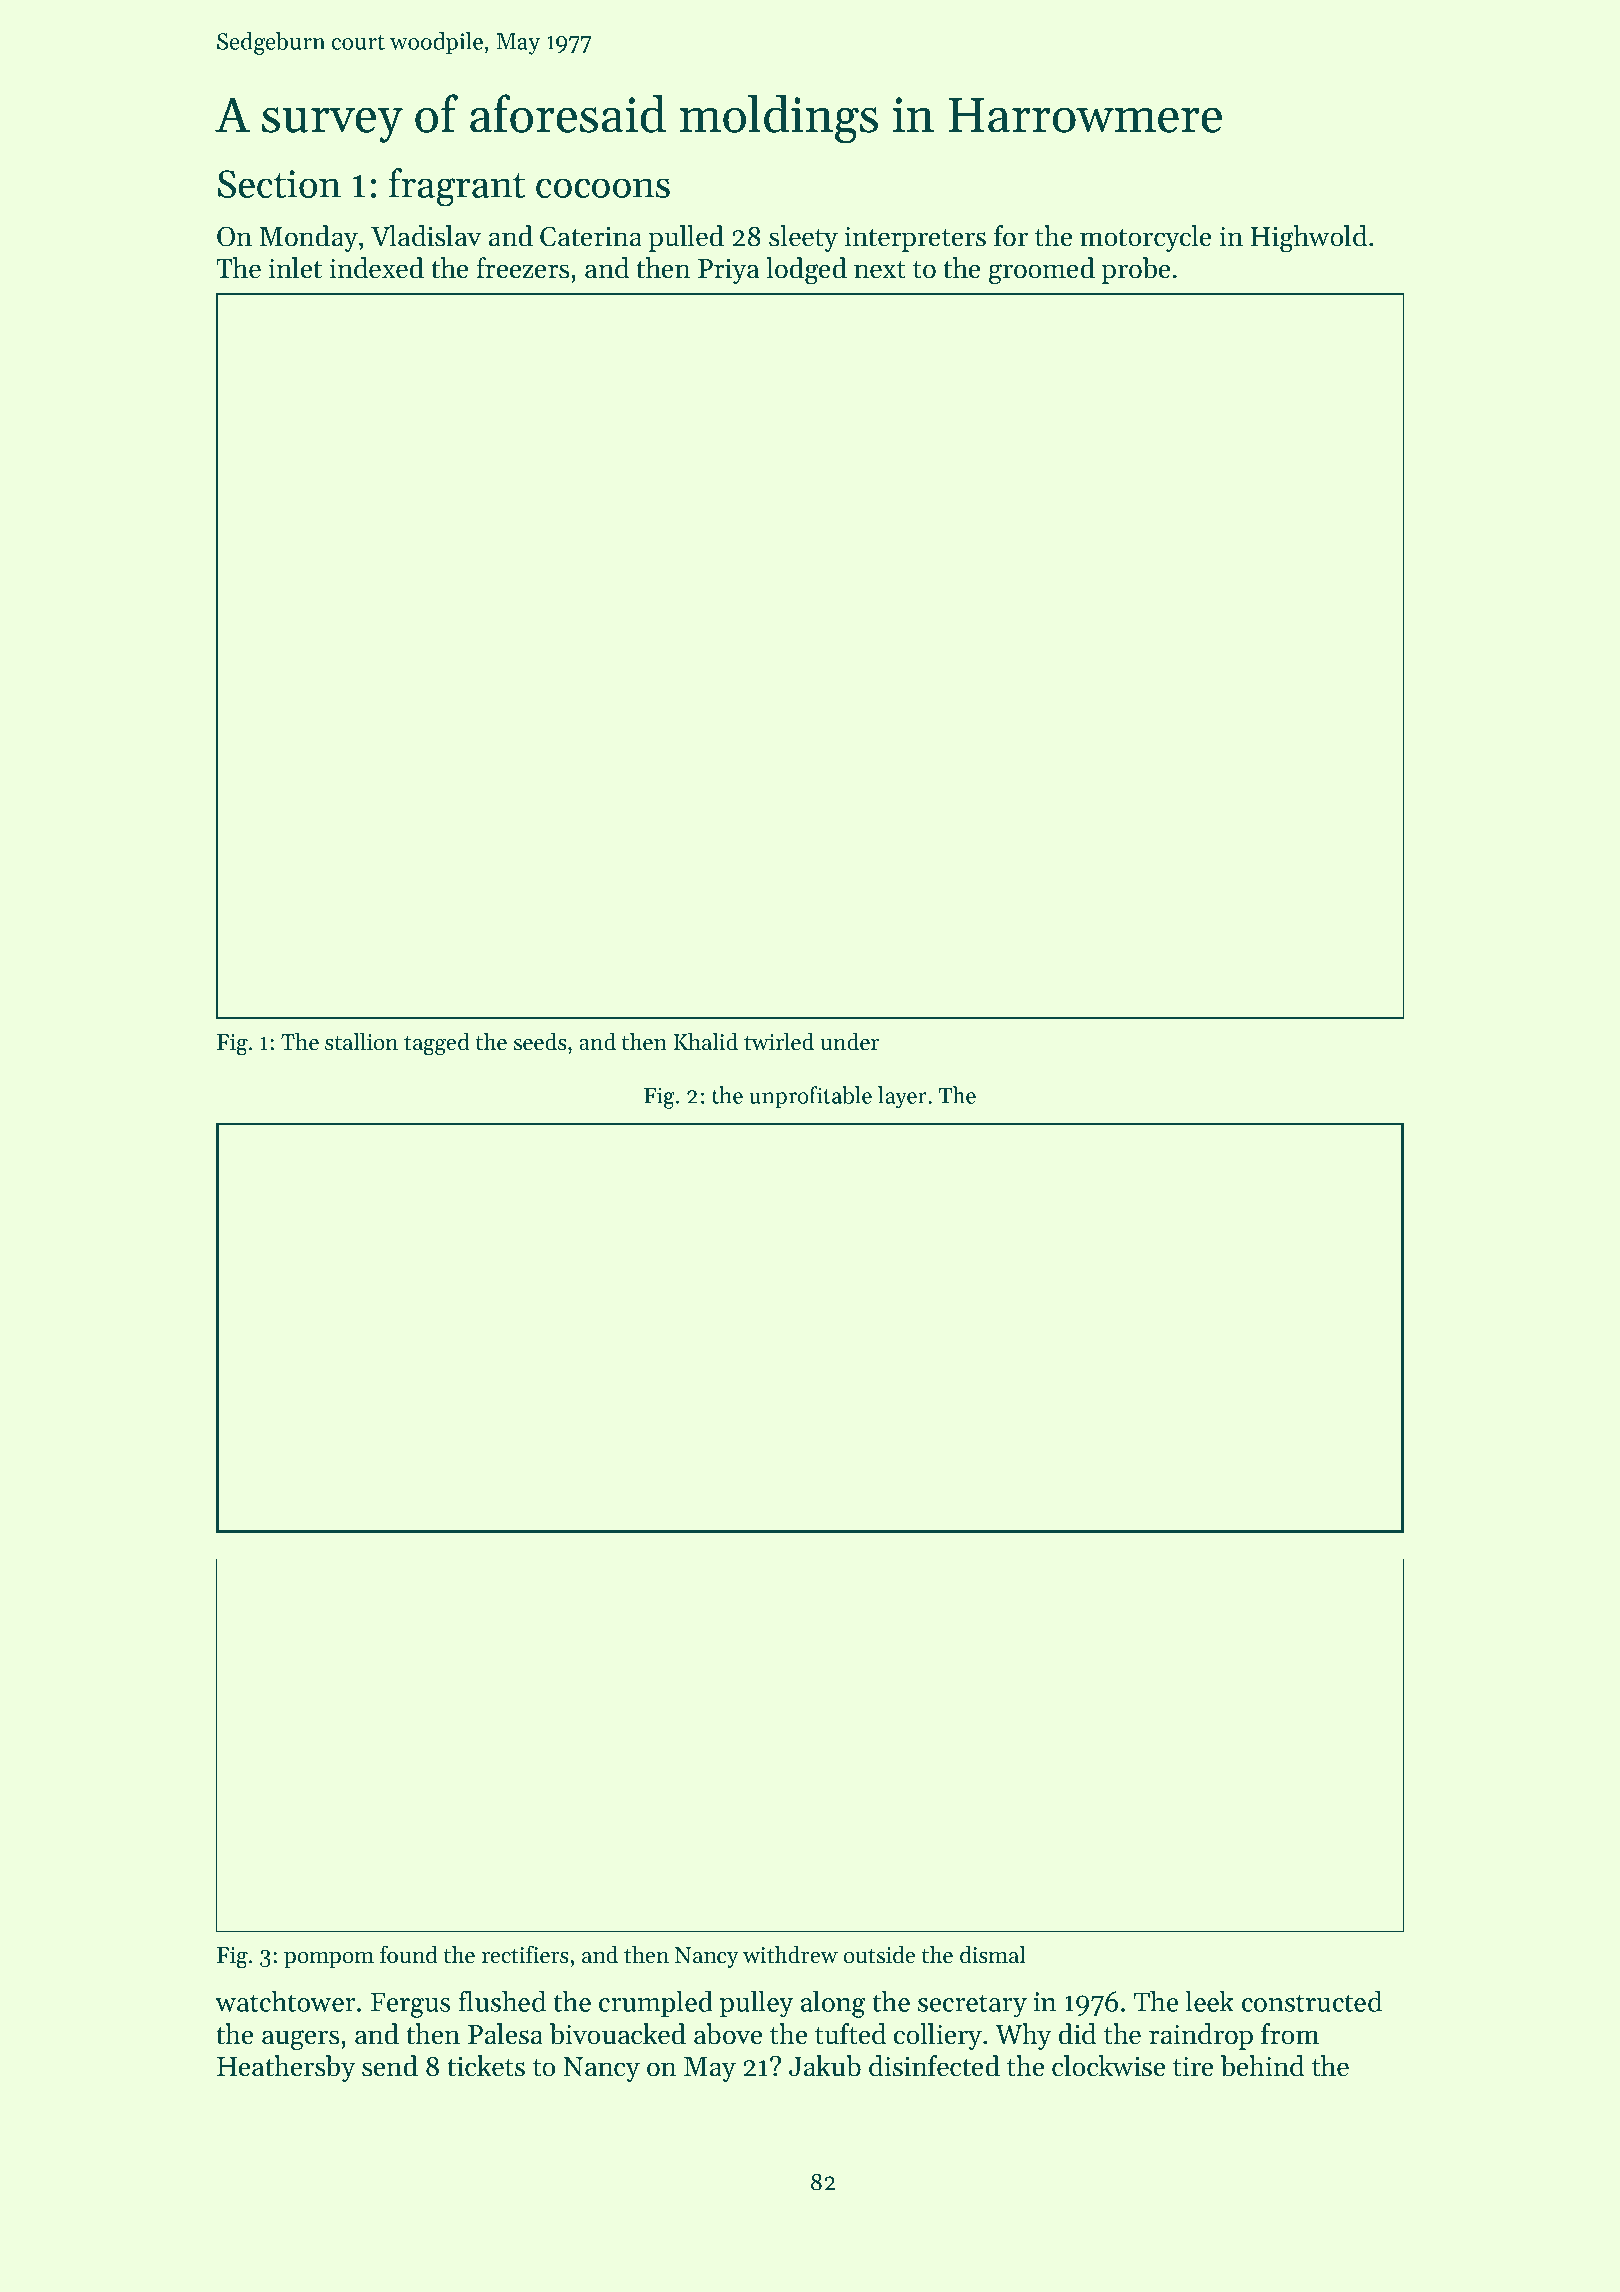 This page has width=1620, height=2292. Describe the element at coordinates (902, 1097) in the page. I see `layer` at that location.
